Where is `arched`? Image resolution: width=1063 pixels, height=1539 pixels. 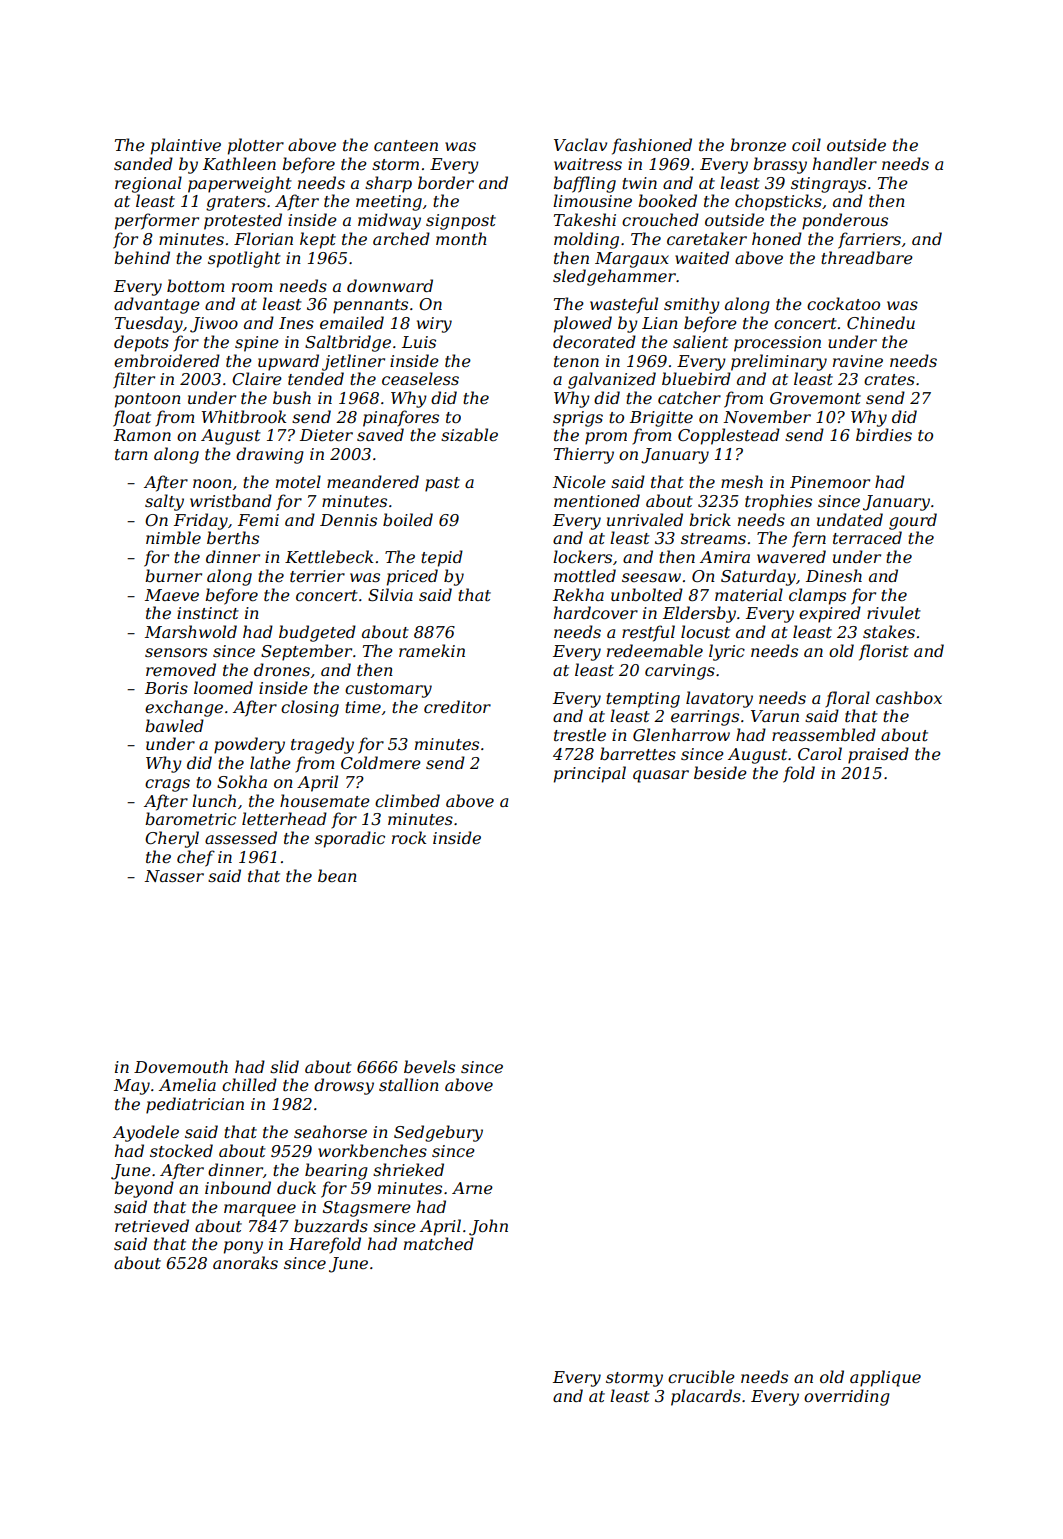
arched is located at coordinates (401, 238).
